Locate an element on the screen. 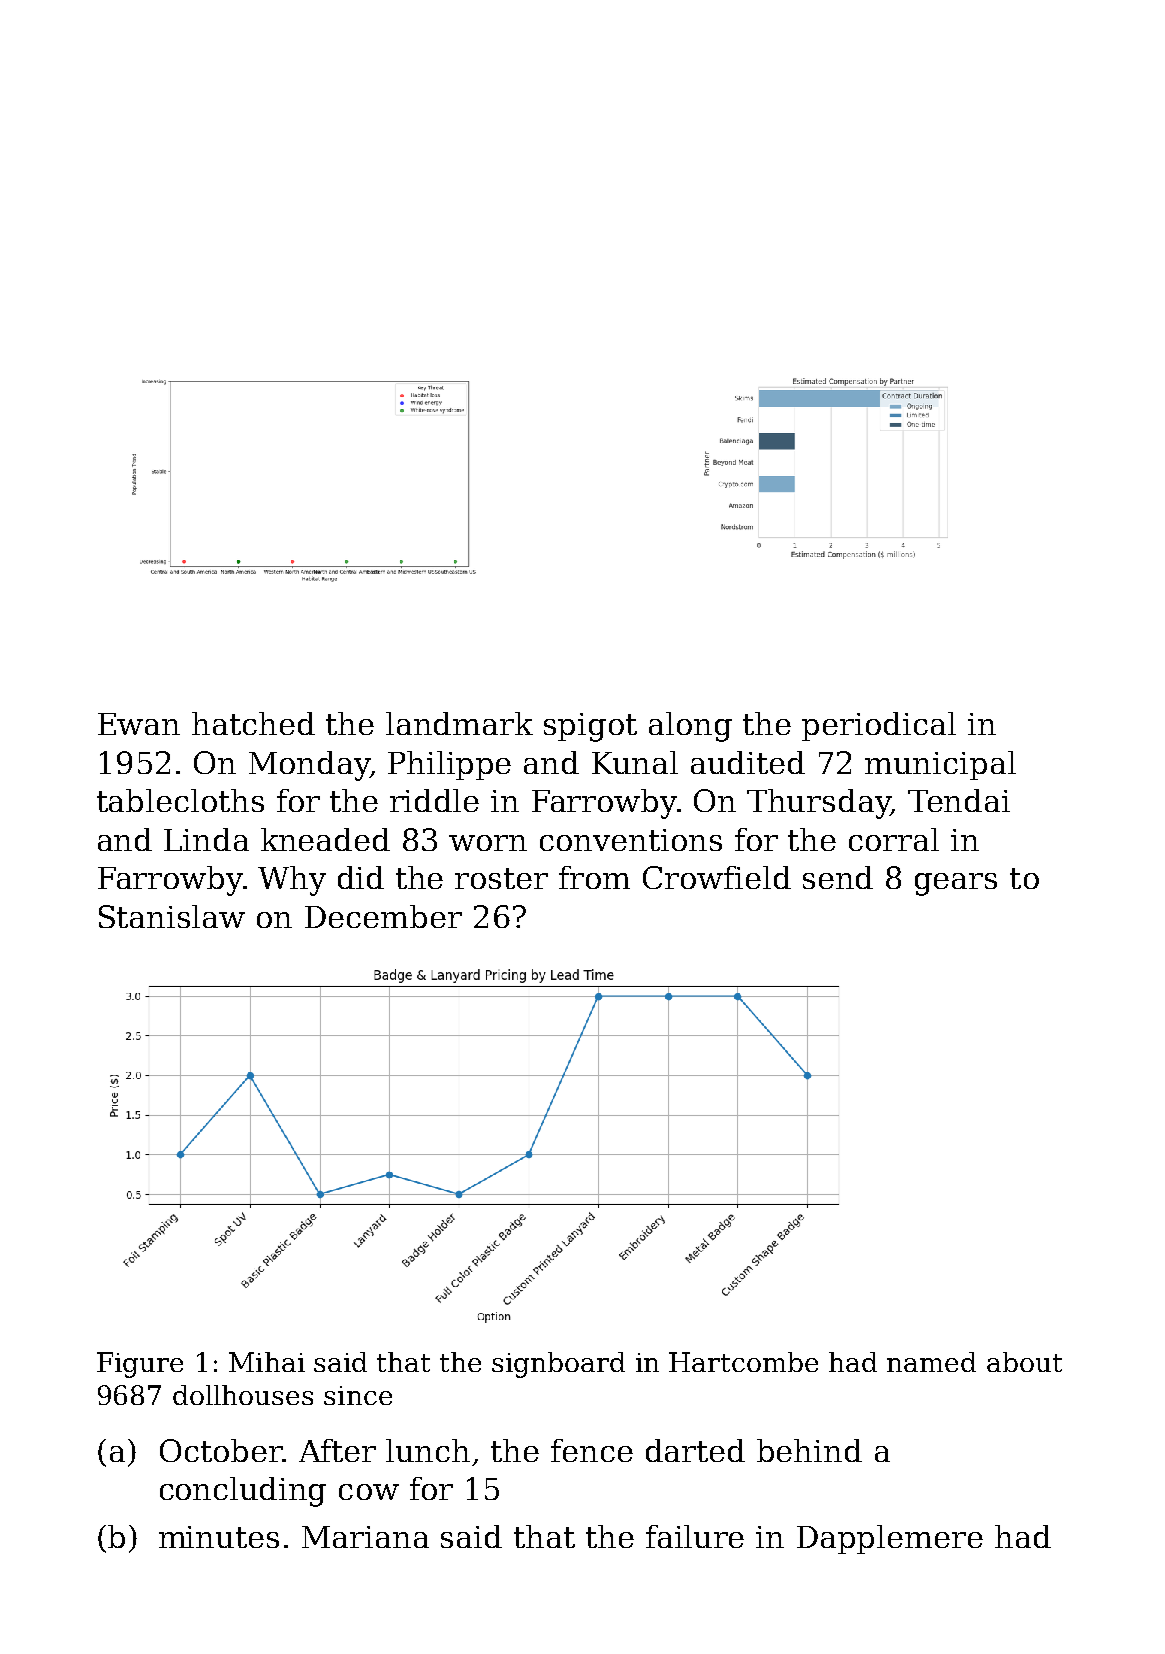  minutes is located at coordinates (219, 1537).
